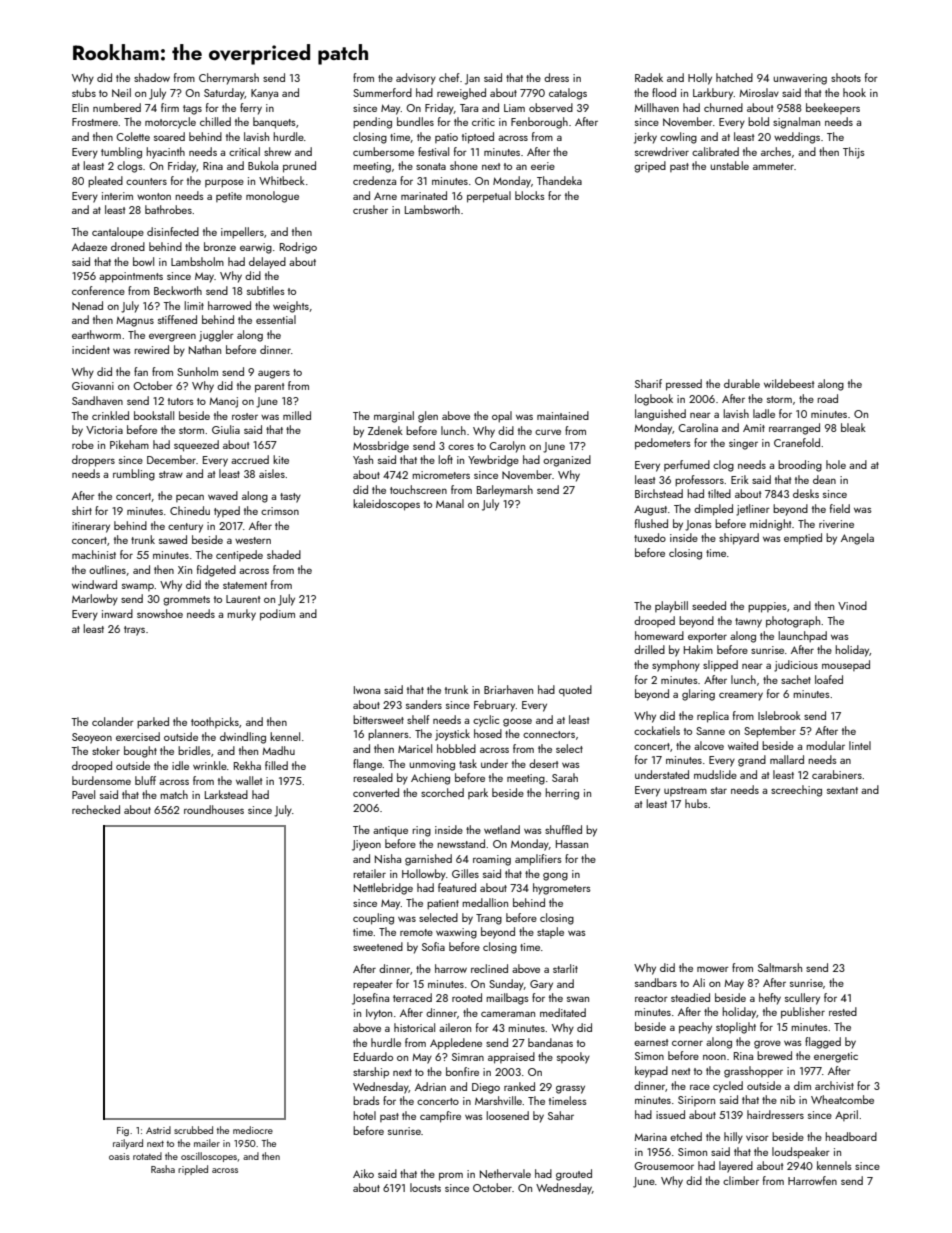  I want to click on chef, so click(449, 77).
